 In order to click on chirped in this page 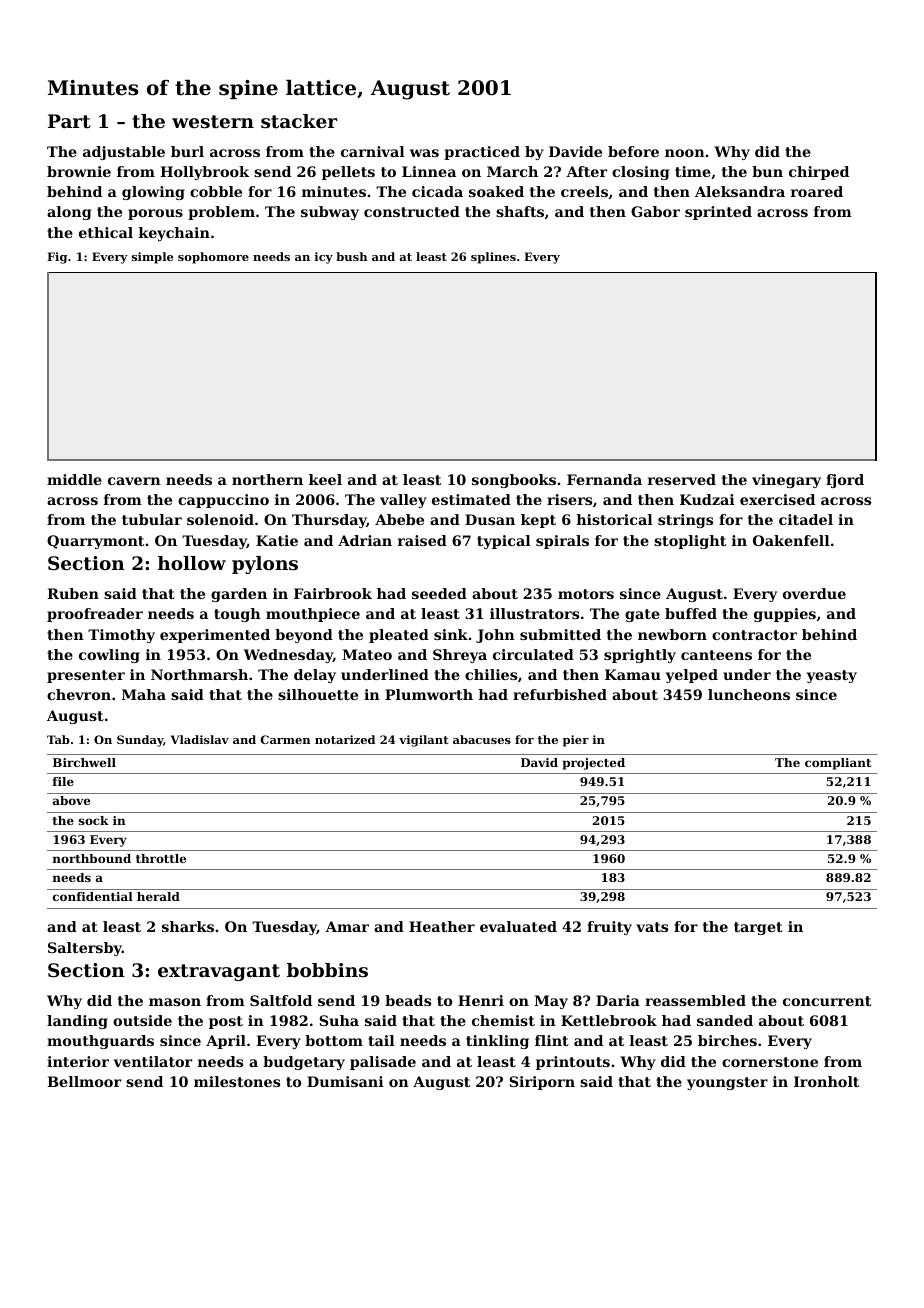, I will do `click(819, 173)`.
